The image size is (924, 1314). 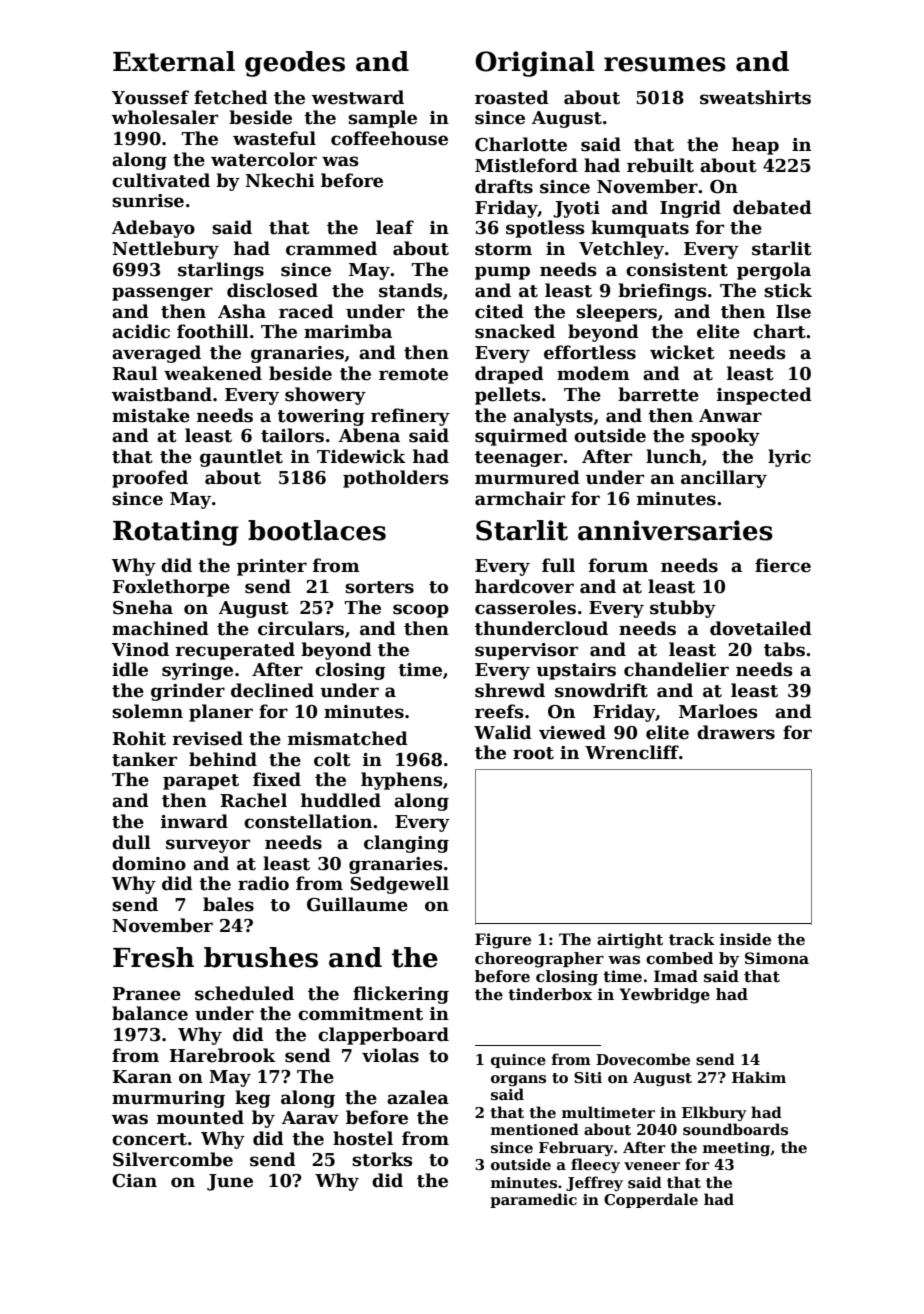 What do you see at coordinates (679, 958) in the screenshot?
I see `combed` at bounding box center [679, 958].
